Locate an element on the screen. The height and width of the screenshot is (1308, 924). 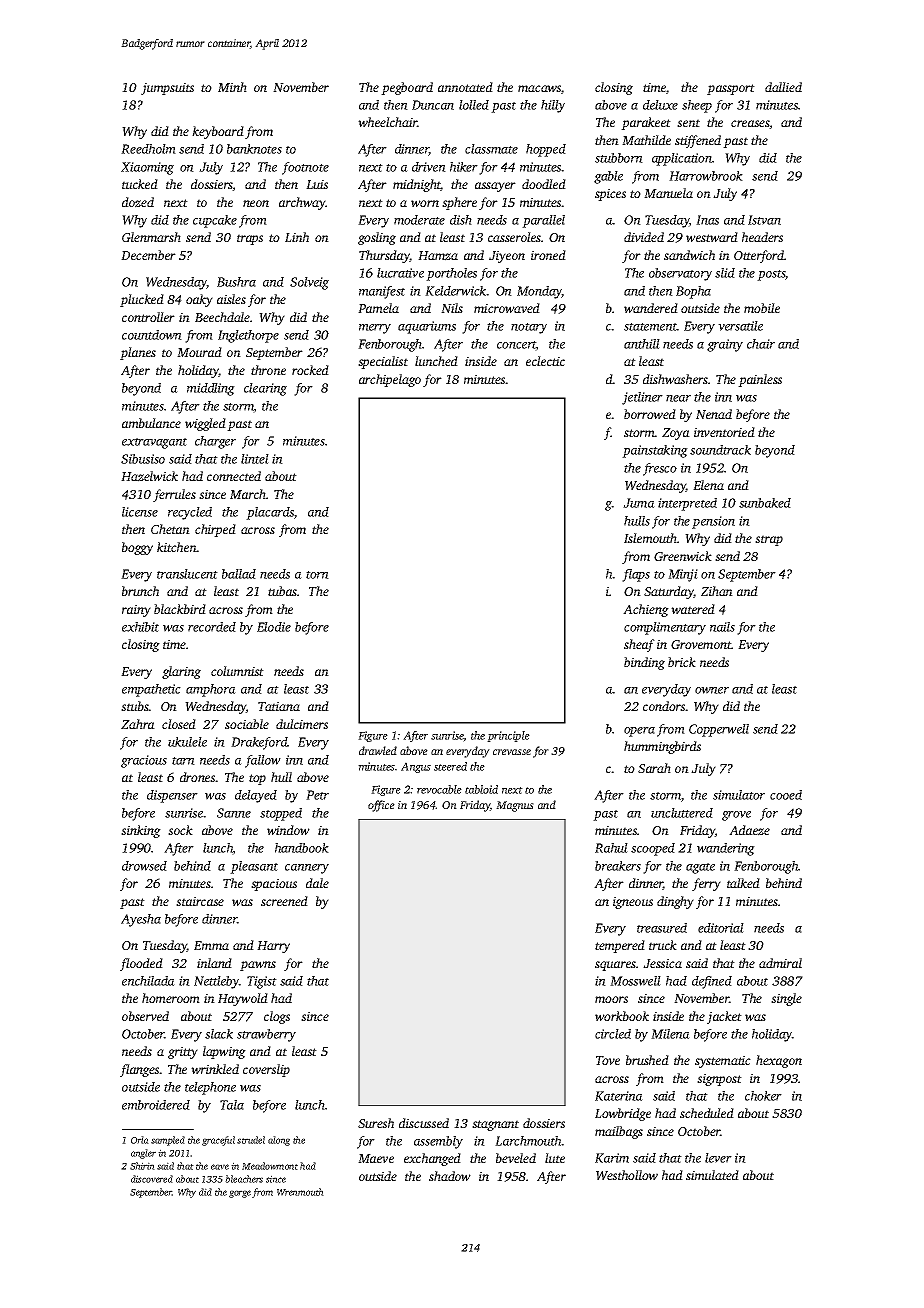
sheaf is located at coordinates (639, 645).
